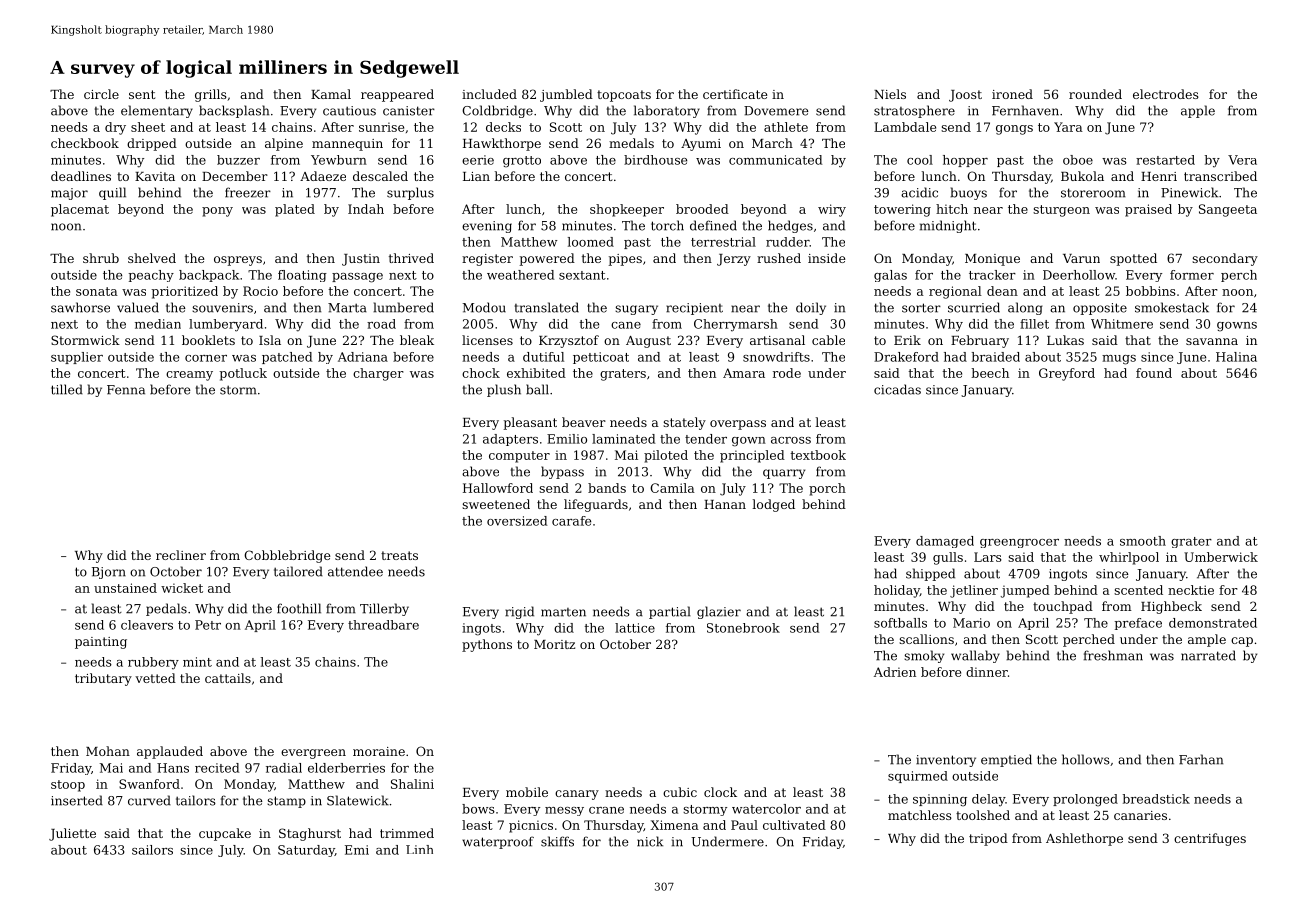 Image resolution: width=1308 pixels, height=924 pixels. Describe the element at coordinates (776, 111) in the document. I see `Dovemere` at that location.
